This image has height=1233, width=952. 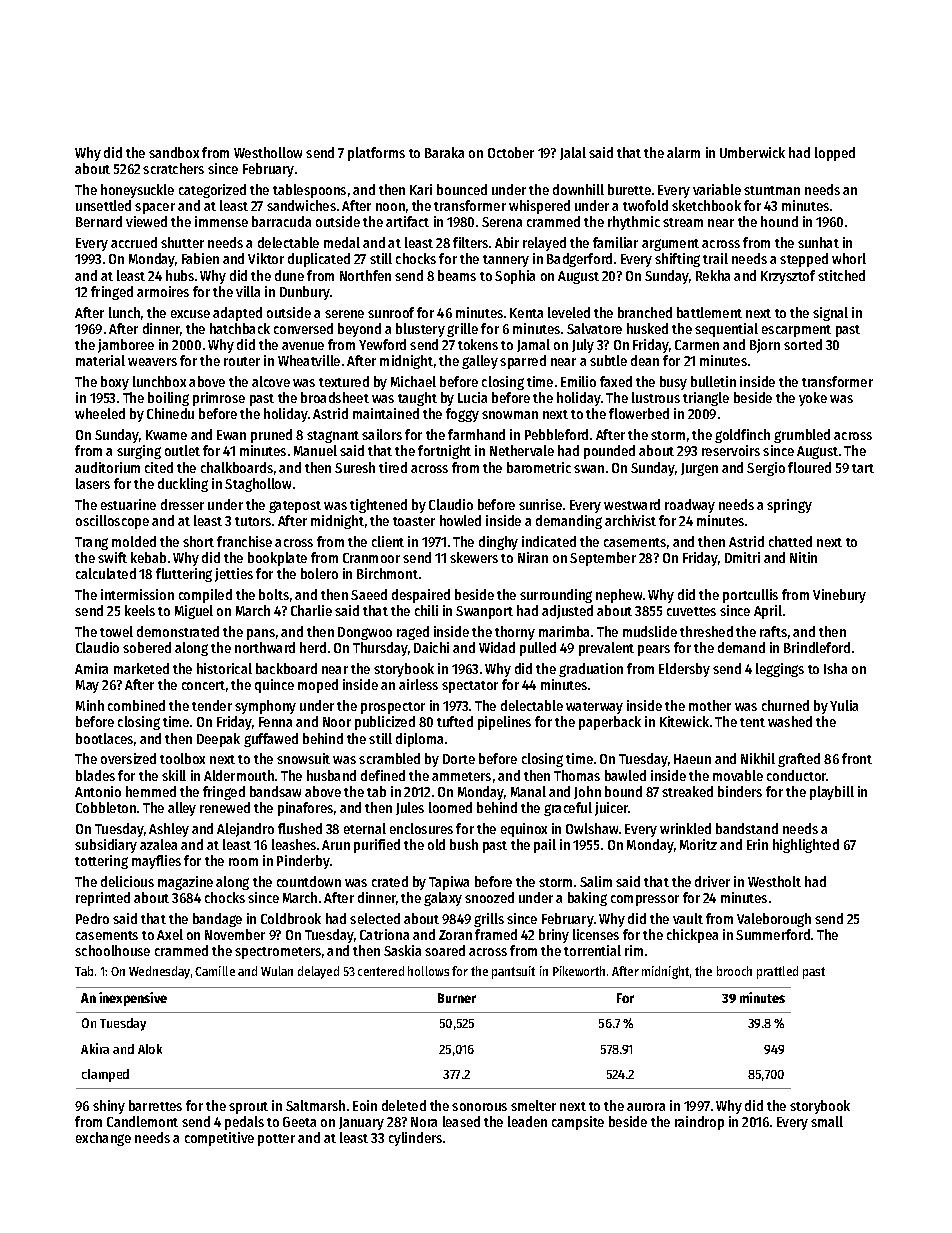 What do you see at coordinates (318, 972) in the image?
I see `delayed` at bounding box center [318, 972].
